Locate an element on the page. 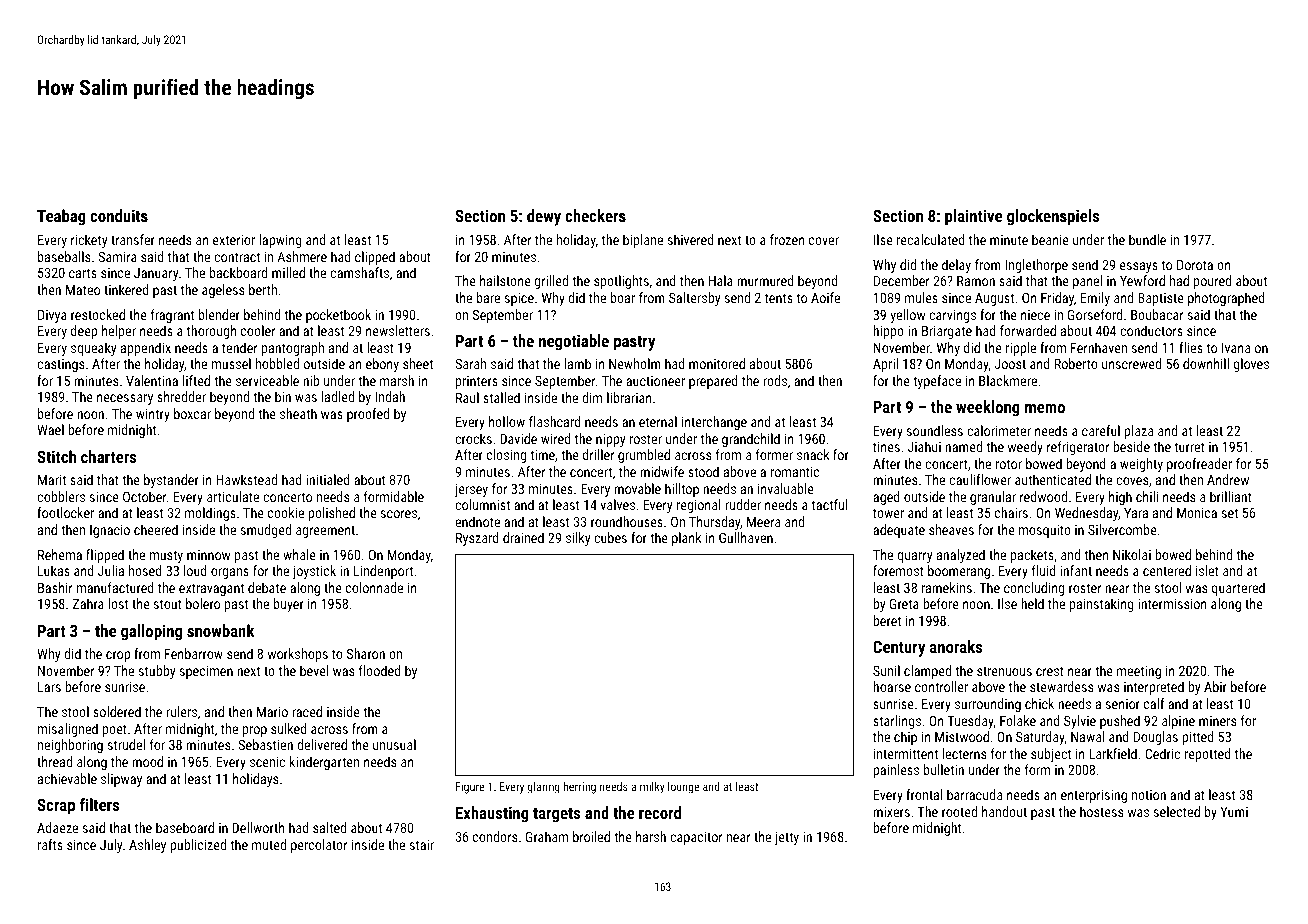 Image resolution: width=1308 pixels, height=924 pixels. dewy is located at coordinates (544, 217).
